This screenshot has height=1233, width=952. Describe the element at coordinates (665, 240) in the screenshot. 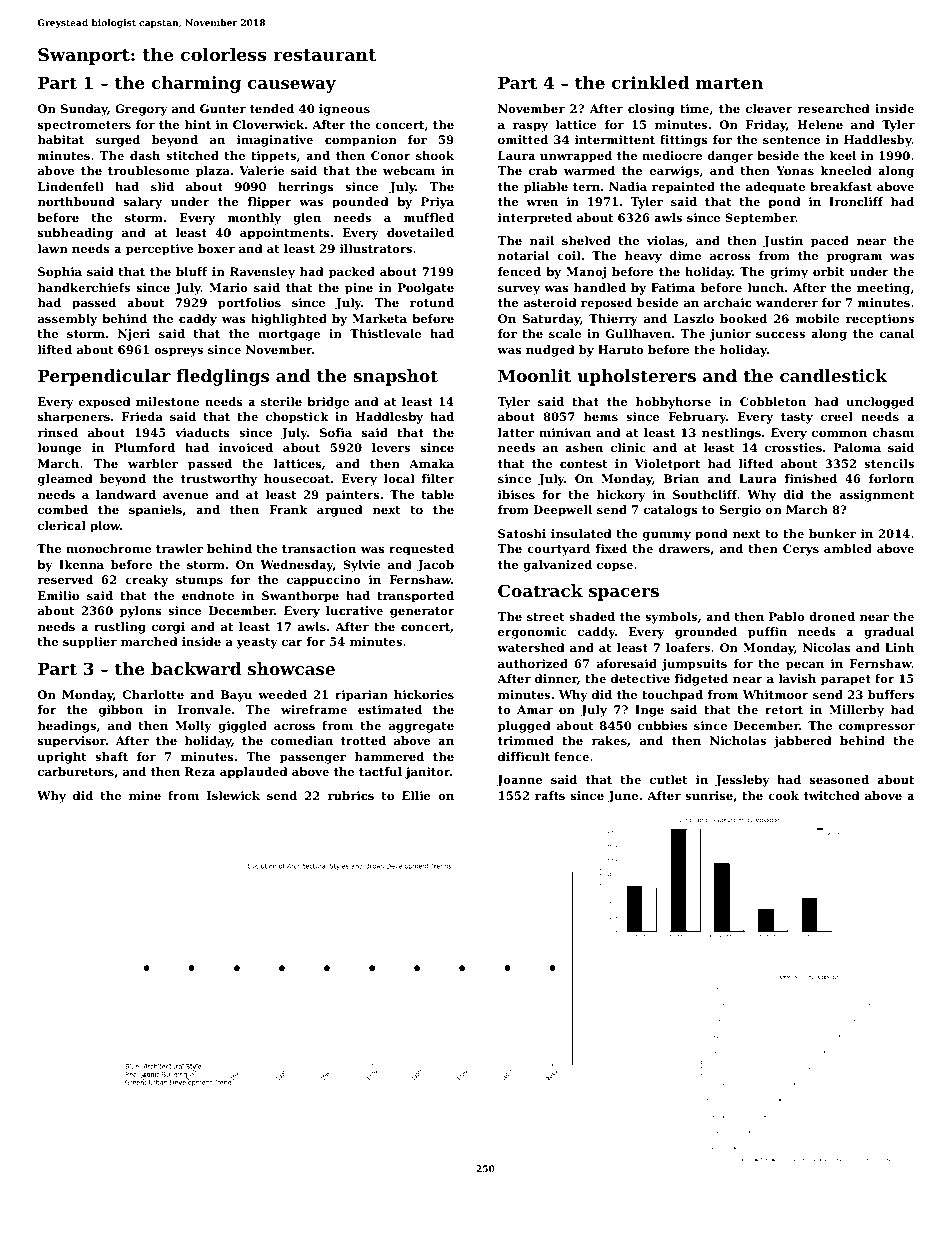

I see `violas` at that location.
